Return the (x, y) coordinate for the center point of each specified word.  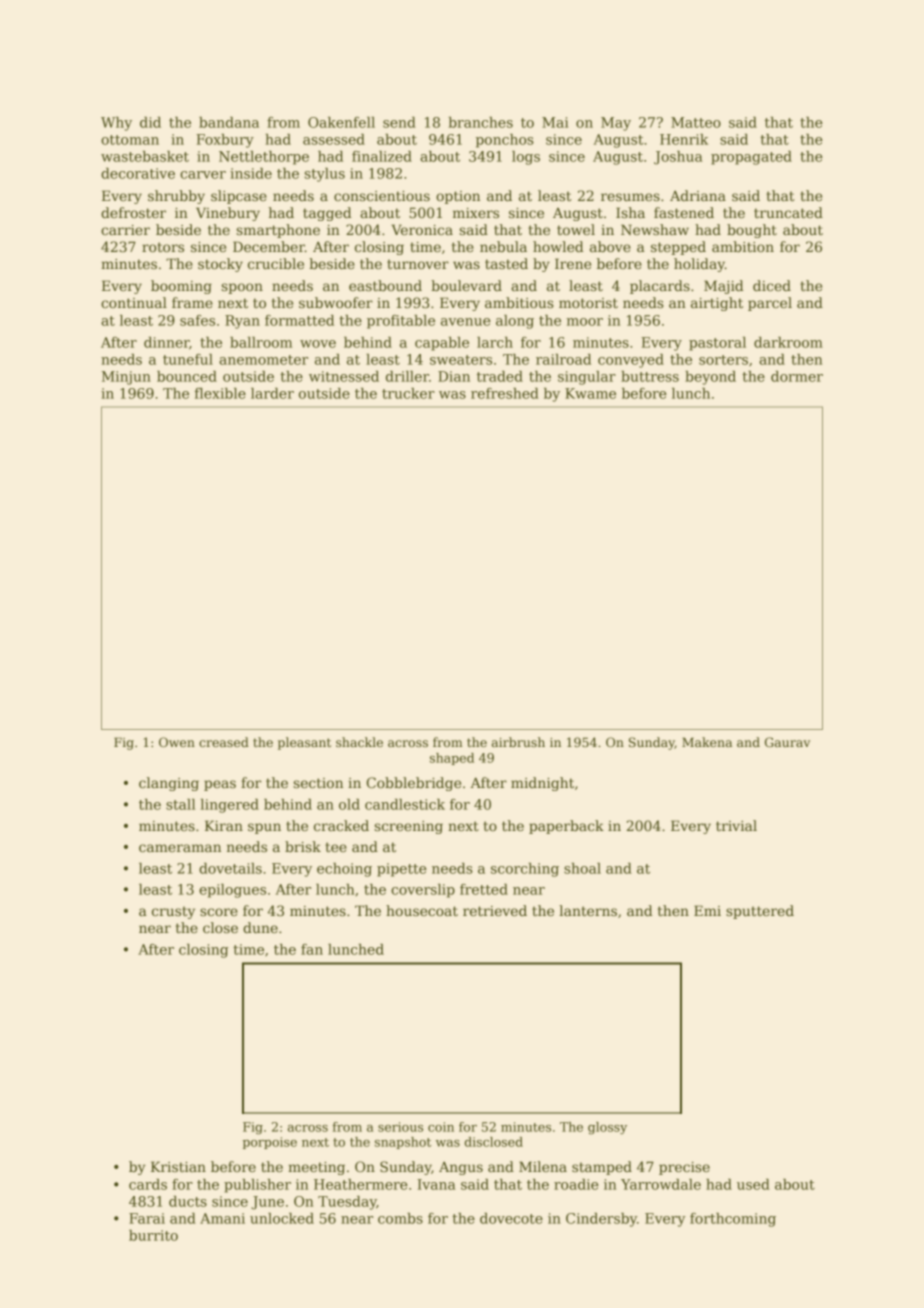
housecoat (422, 910)
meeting (316, 1168)
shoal (582, 868)
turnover (418, 264)
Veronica (422, 229)
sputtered (760, 912)
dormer (797, 376)
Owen (177, 742)
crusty (173, 912)
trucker (408, 393)
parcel (770, 304)
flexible (220, 393)
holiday (699, 265)
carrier (125, 230)
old (349, 804)
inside (251, 173)
